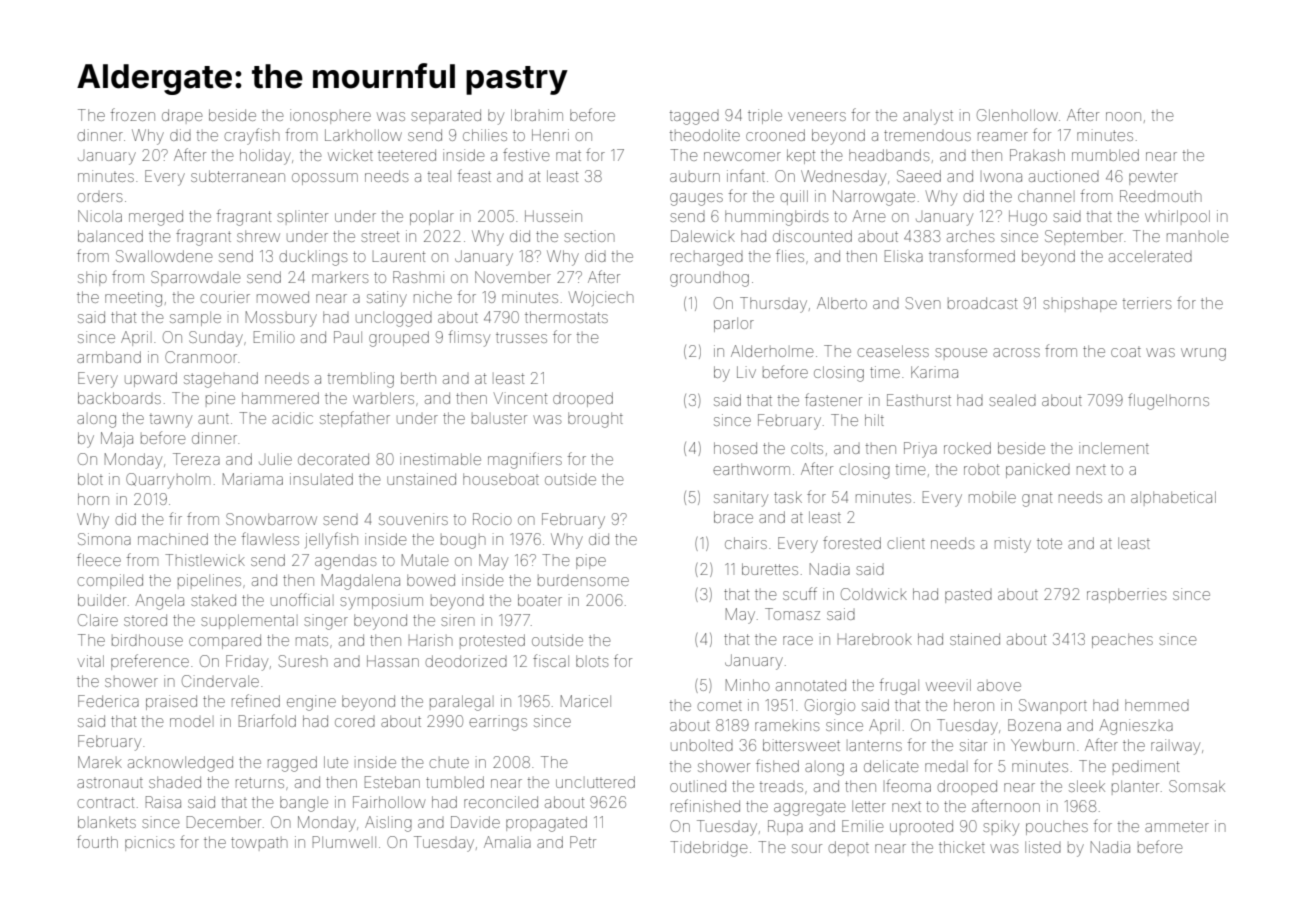 This image has height=924, width=1308. Describe the element at coordinates (595, 782) in the image. I see `uncluttered` at that location.
